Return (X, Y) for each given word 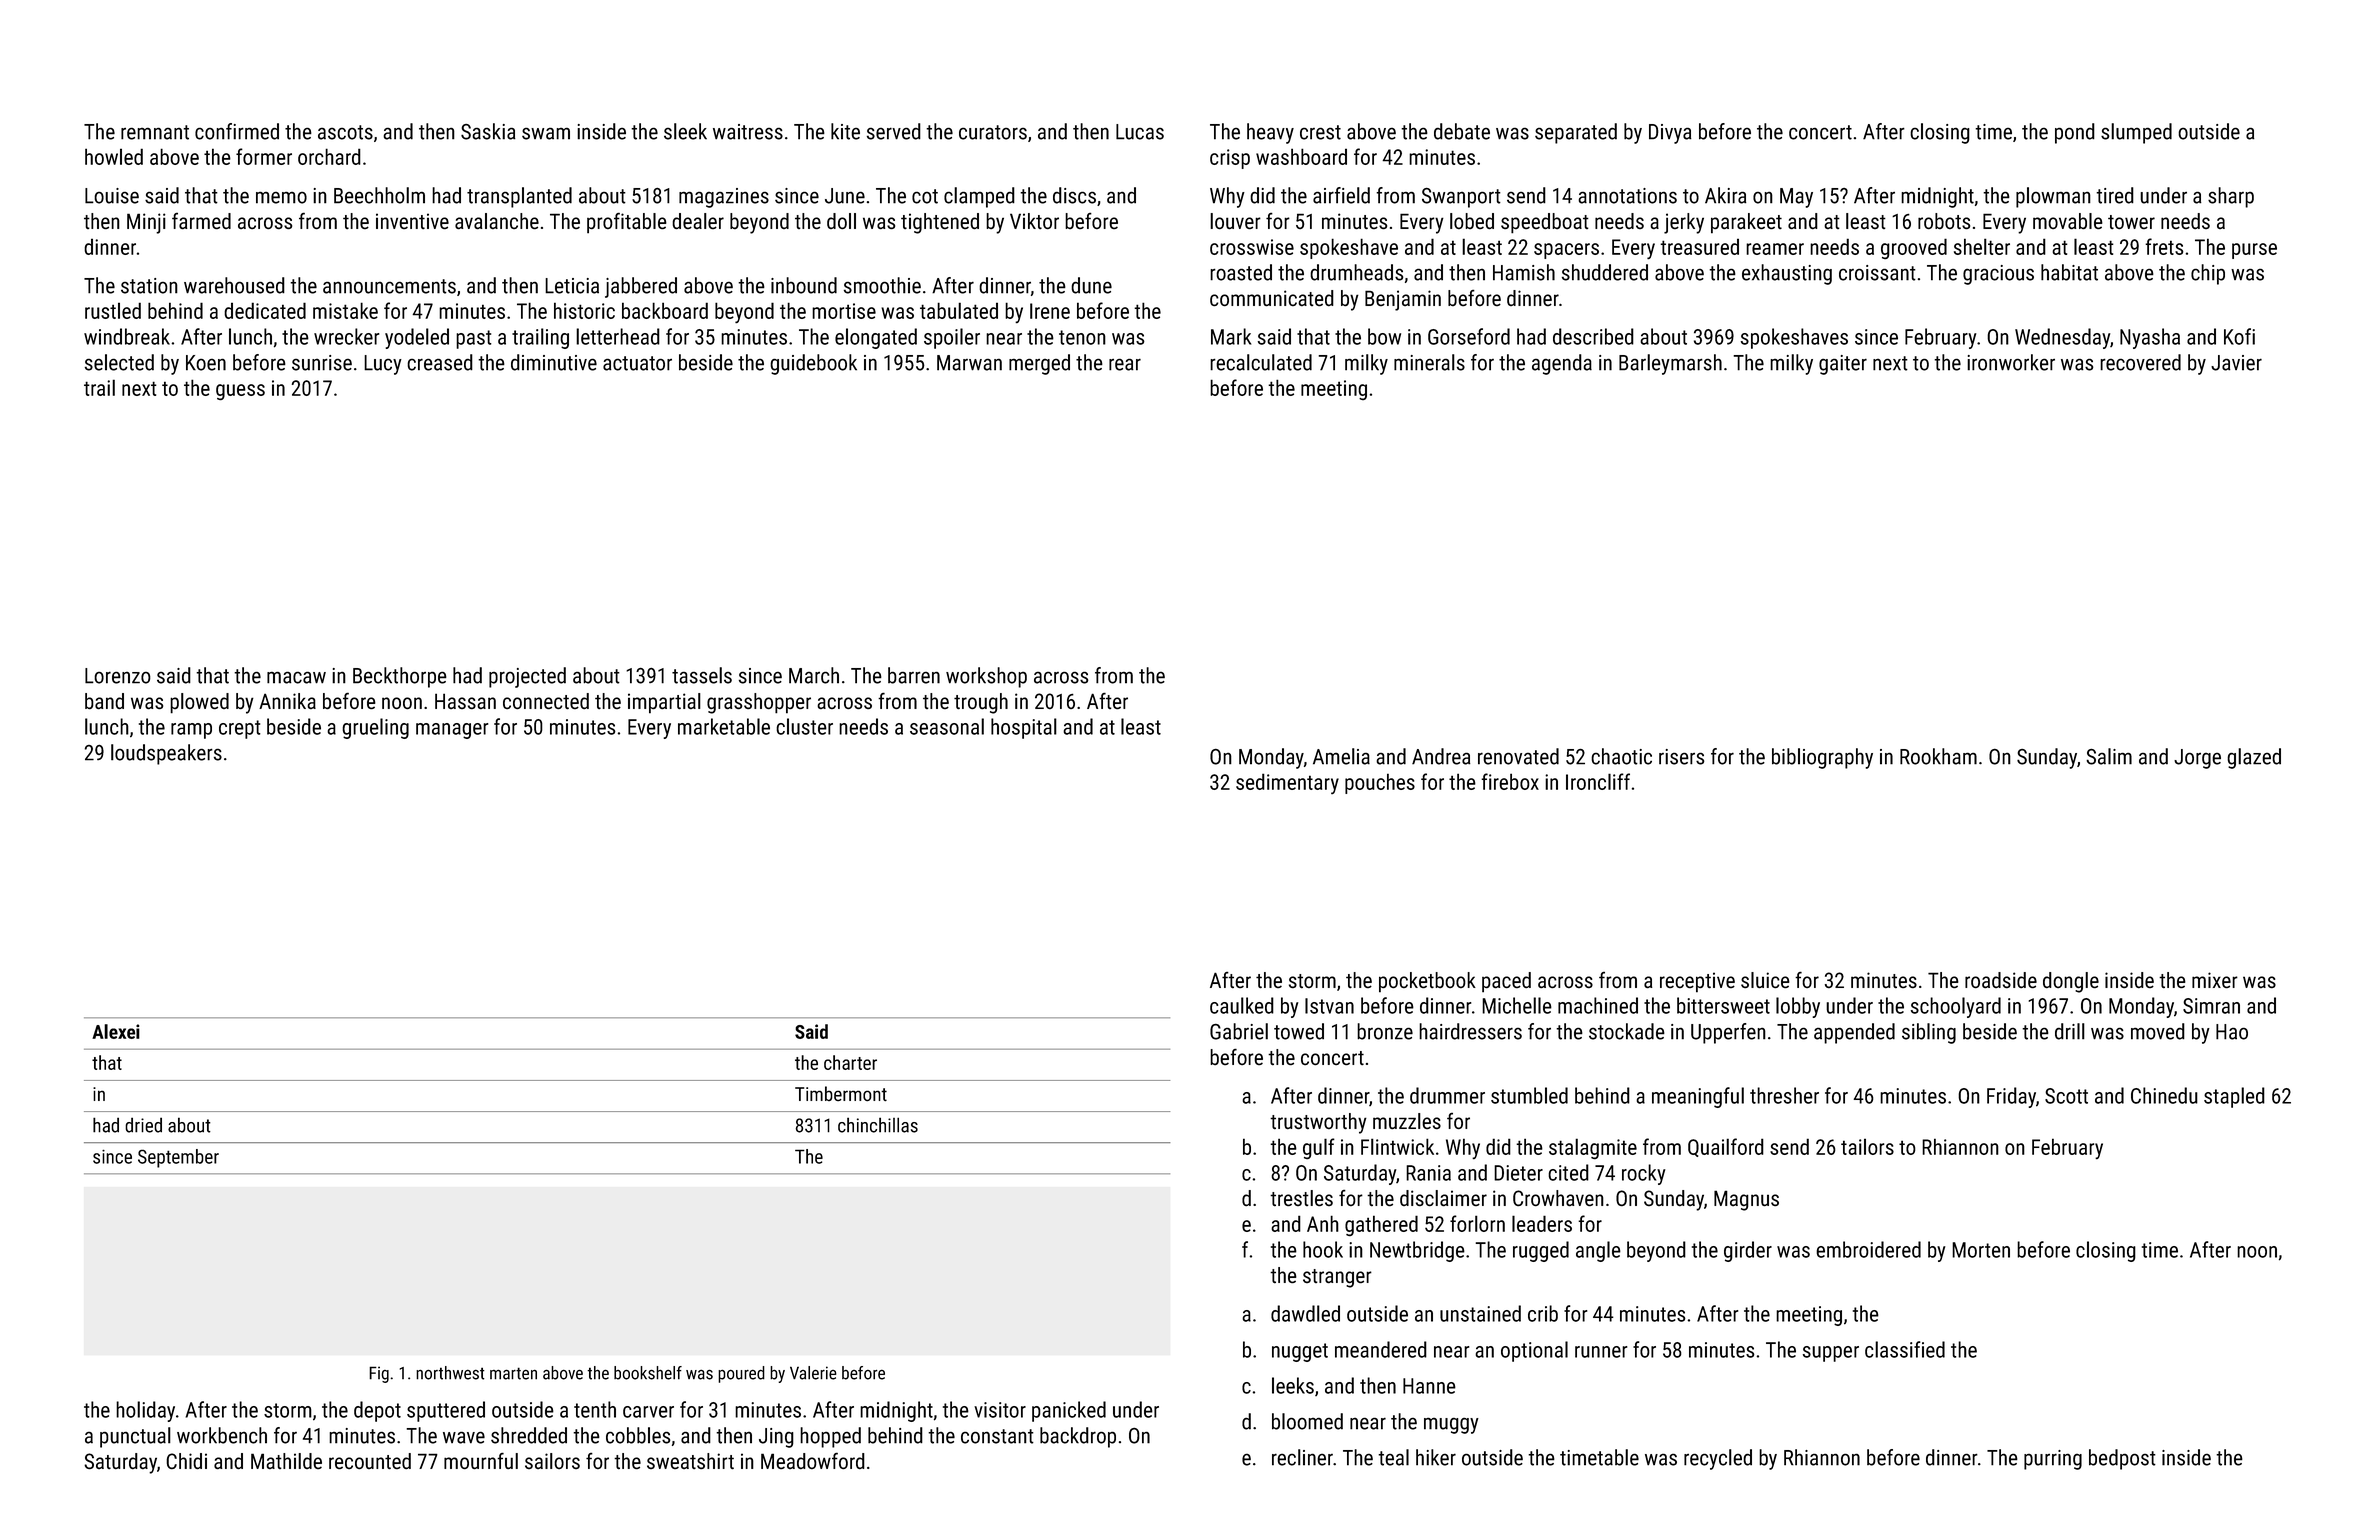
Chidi (186, 1461)
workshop (986, 677)
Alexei (116, 1031)
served (894, 131)
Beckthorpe (400, 677)
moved (2158, 1031)
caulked (1242, 1005)
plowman (2053, 197)
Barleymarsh (1670, 364)
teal (1393, 1457)
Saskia (488, 131)
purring (2053, 1460)
